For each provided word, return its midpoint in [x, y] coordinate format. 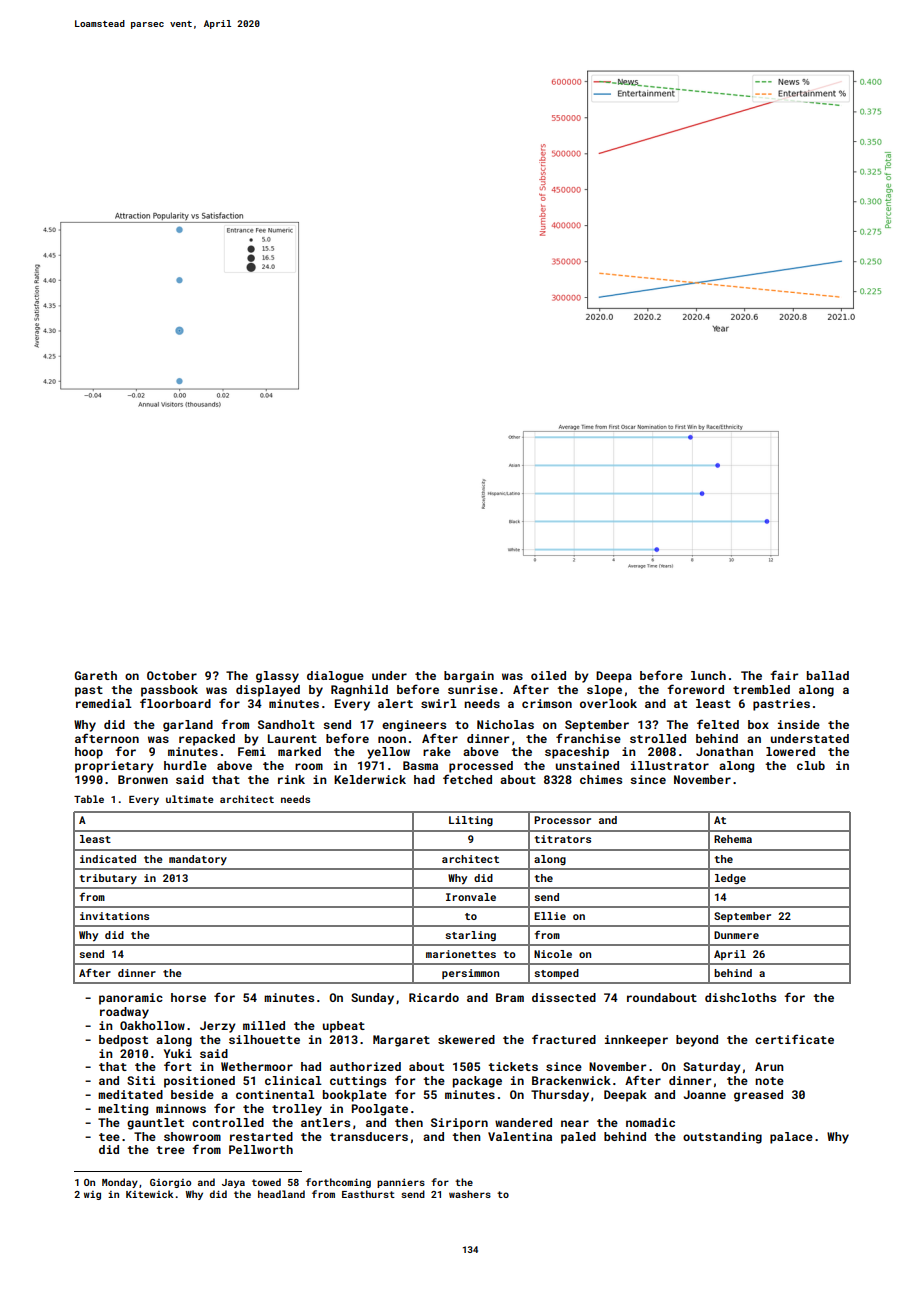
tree [170, 1150]
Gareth [96, 675]
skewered [466, 1039]
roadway [124, 1013]
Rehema [733, 839]
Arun [769, 1066]
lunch [708, 675]
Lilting [471, 821]
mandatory [198, 860]
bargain [469, 677]
